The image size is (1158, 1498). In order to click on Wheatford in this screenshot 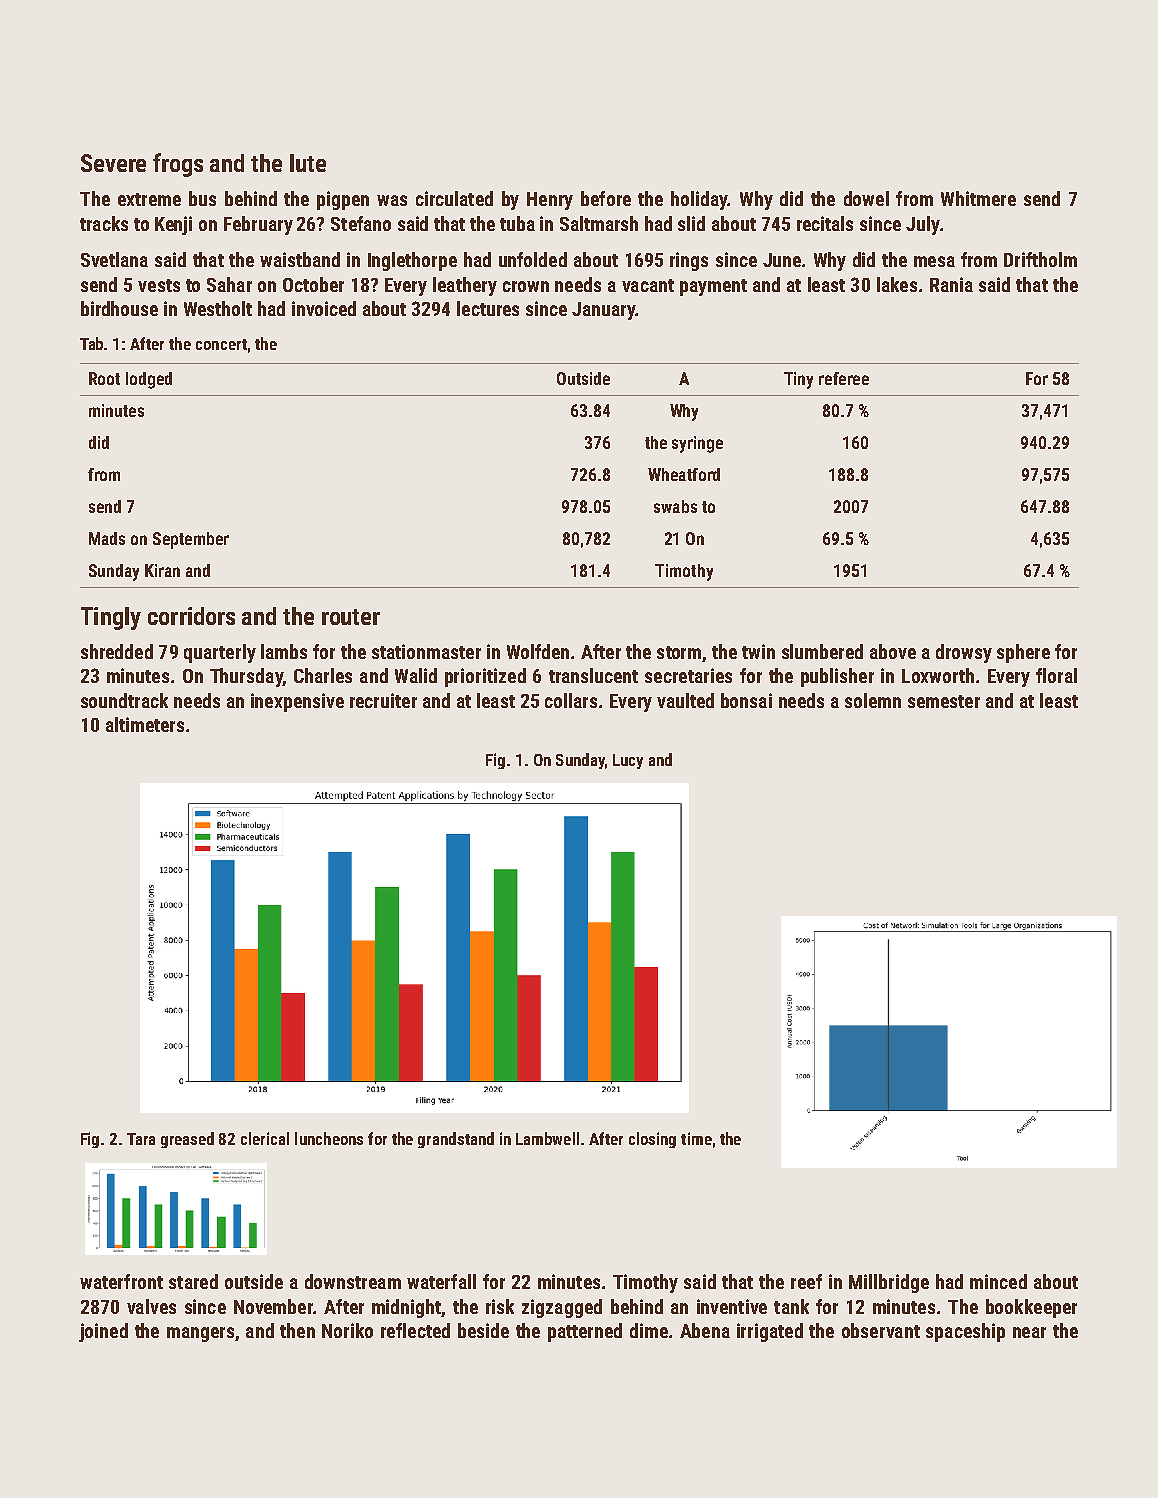, I will do `click(684, 474)`.
